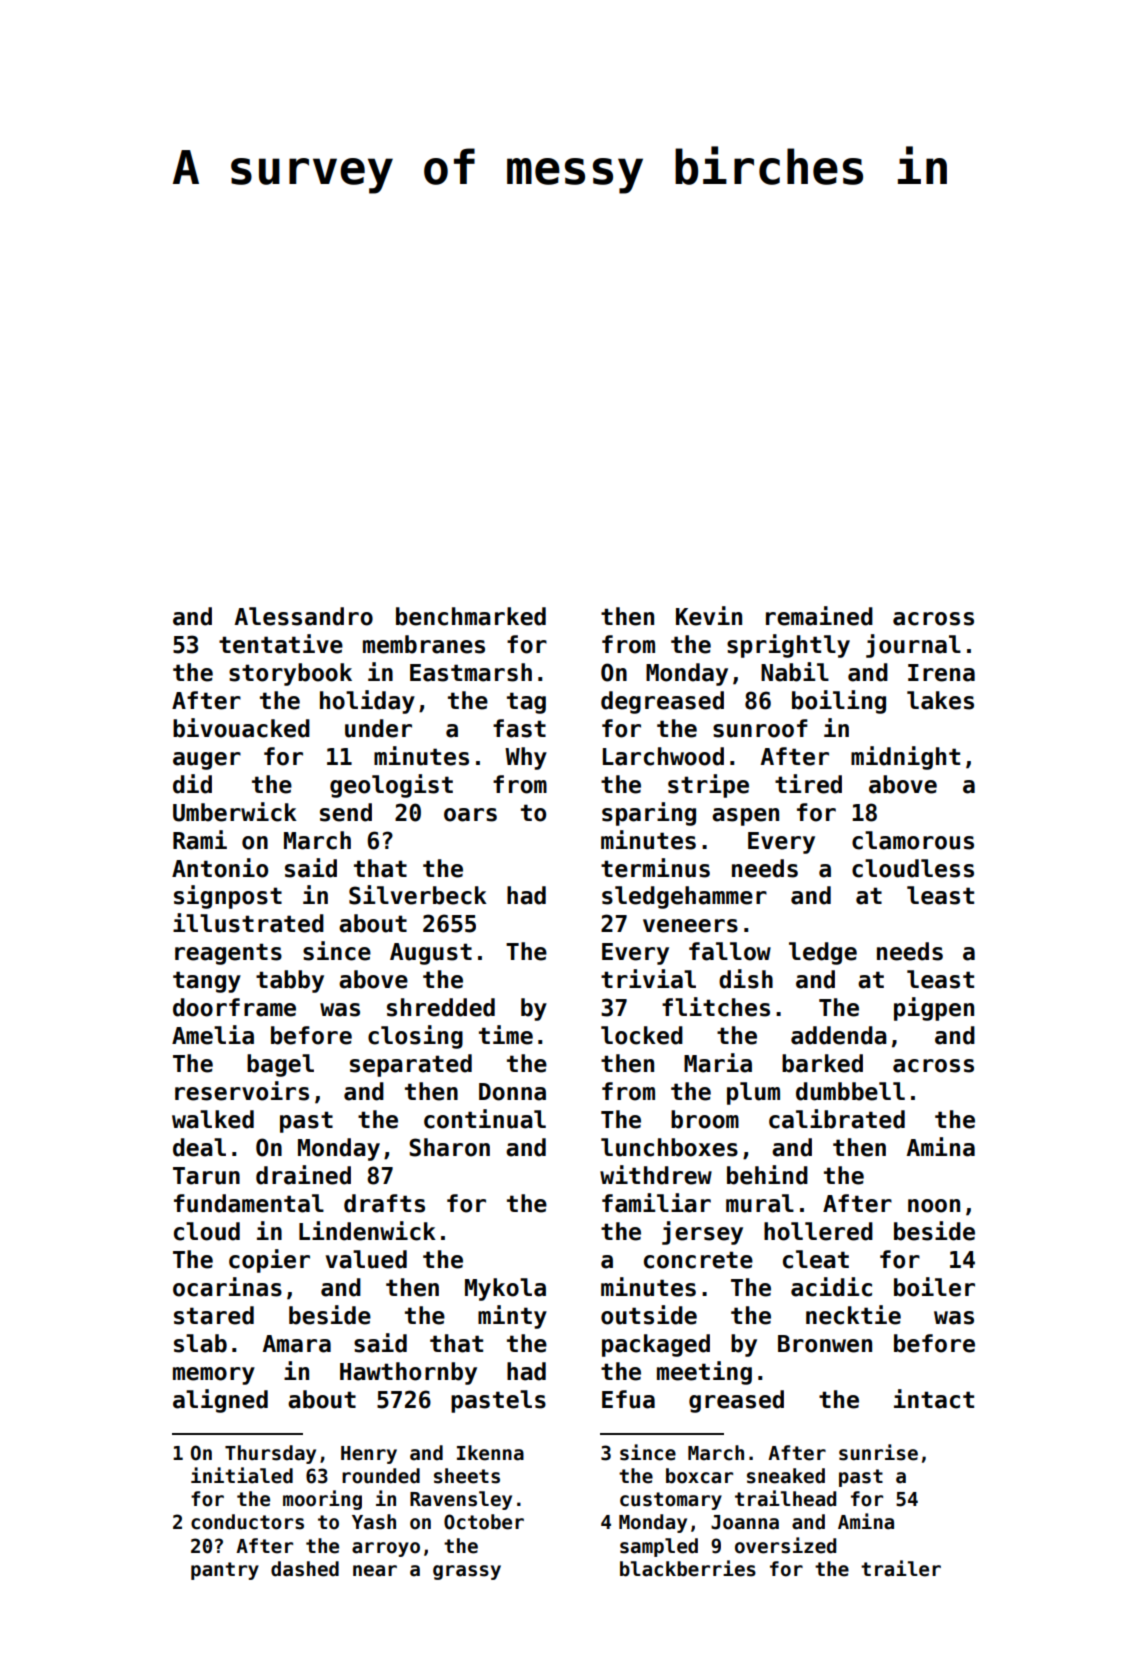  What do you see at coordinates (200, 840) in the screenshot?
I see `Rami` at bounding box center [200, 840].
